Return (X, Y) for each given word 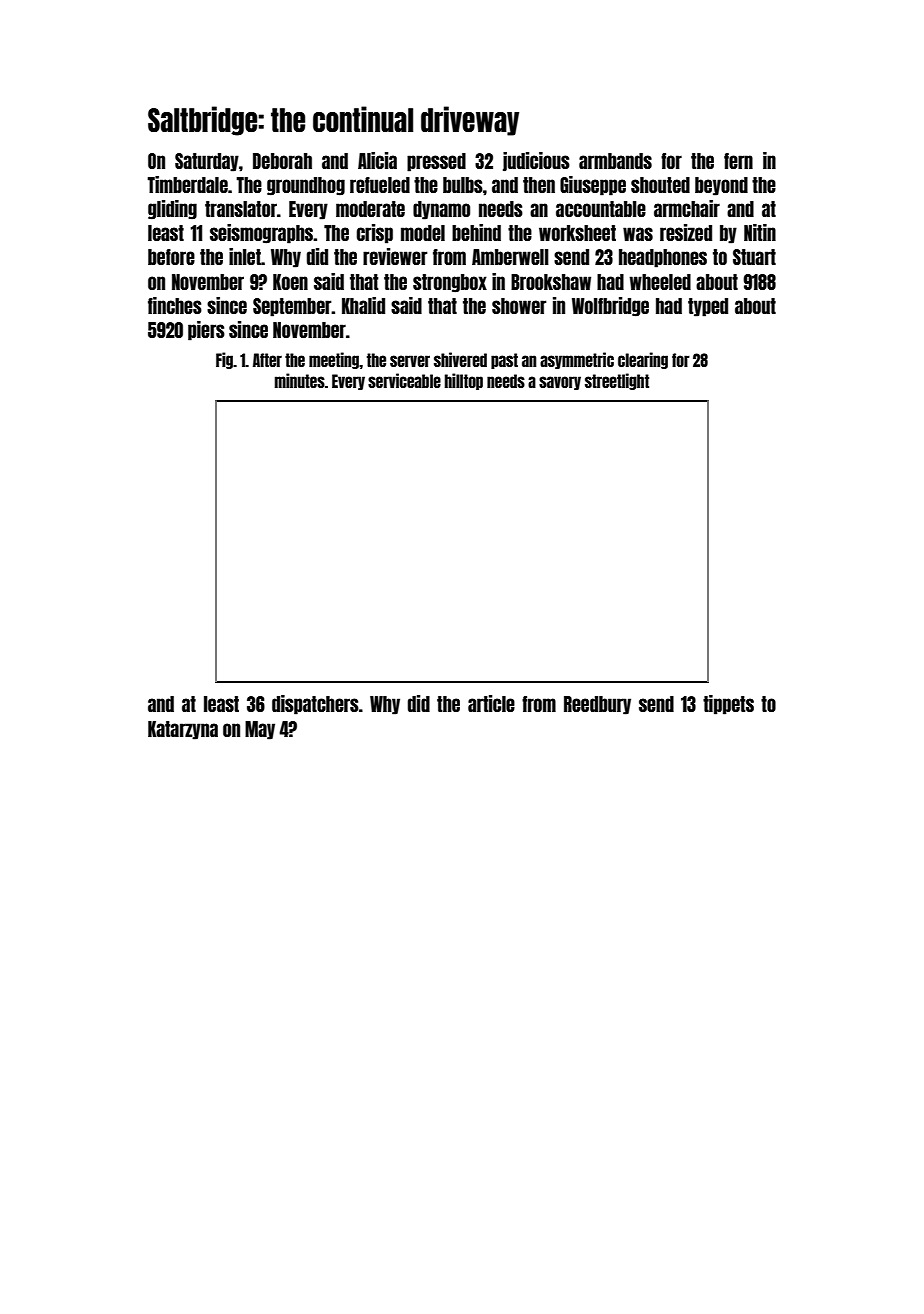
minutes (300, 380)
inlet (245, 256)
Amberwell (510, 257)
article (491, 703)
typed (708, 307)
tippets (728, 705)
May (260, 730)
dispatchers (315, 705)
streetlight (617, 381)
